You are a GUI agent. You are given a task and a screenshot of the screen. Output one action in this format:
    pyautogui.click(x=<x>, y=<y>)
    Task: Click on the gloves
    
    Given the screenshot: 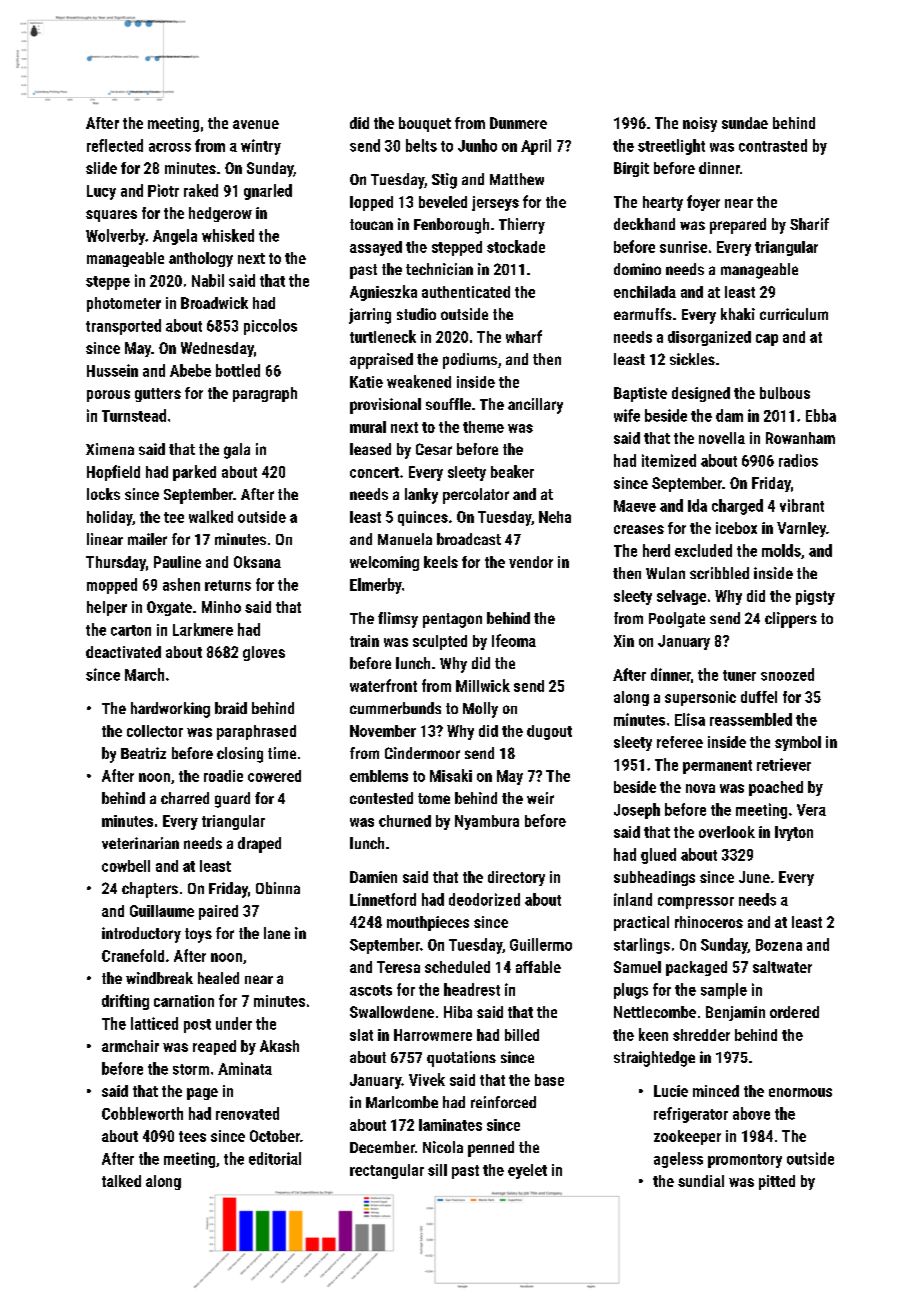 What is the action you would take?
    pyautogui.click(x=264, y=653)
